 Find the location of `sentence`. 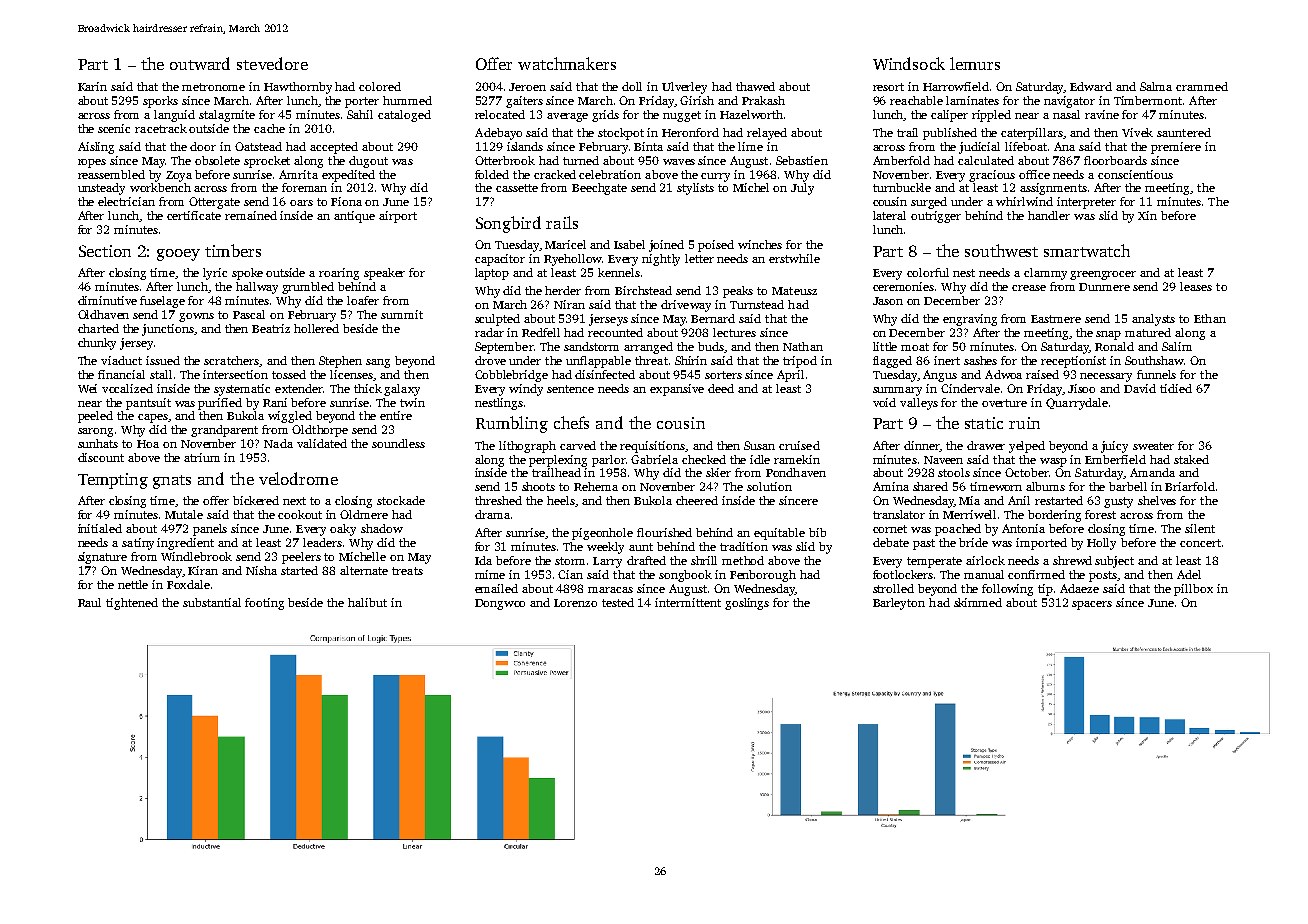

sentence is located at coordinates (570, 389).
